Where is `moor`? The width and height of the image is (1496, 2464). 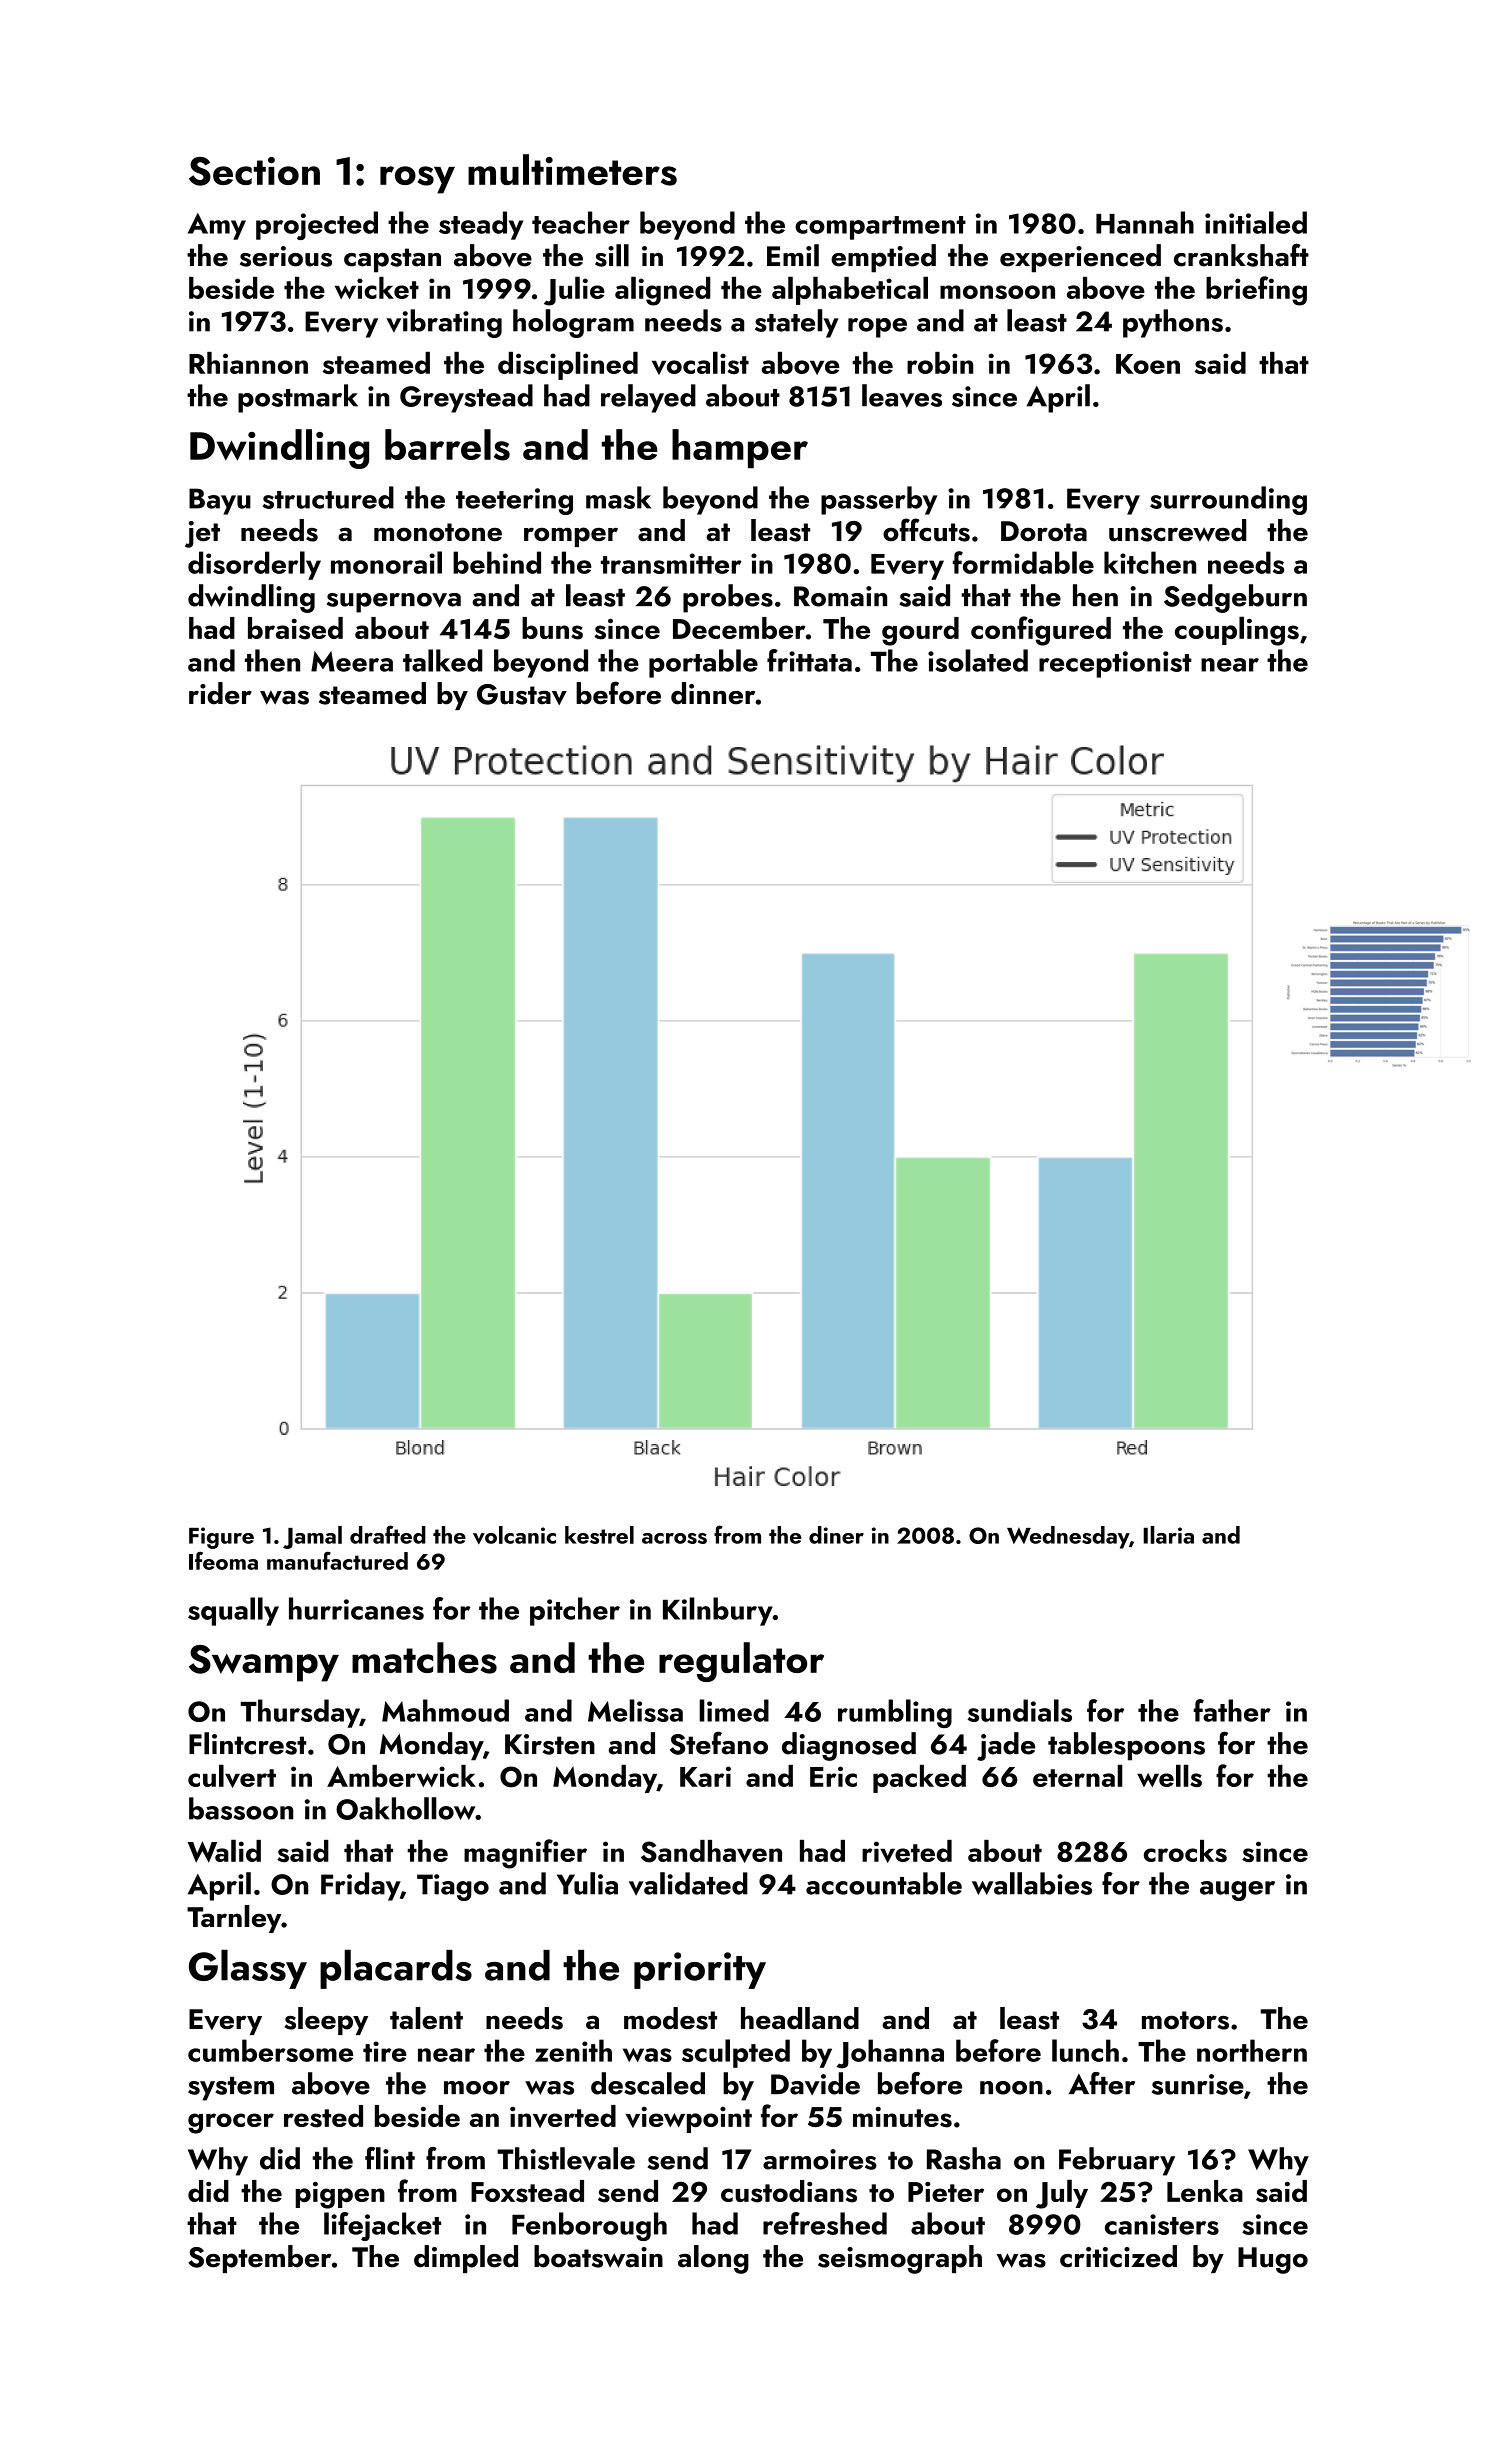
moor is located at coordinates (477, 2088).
